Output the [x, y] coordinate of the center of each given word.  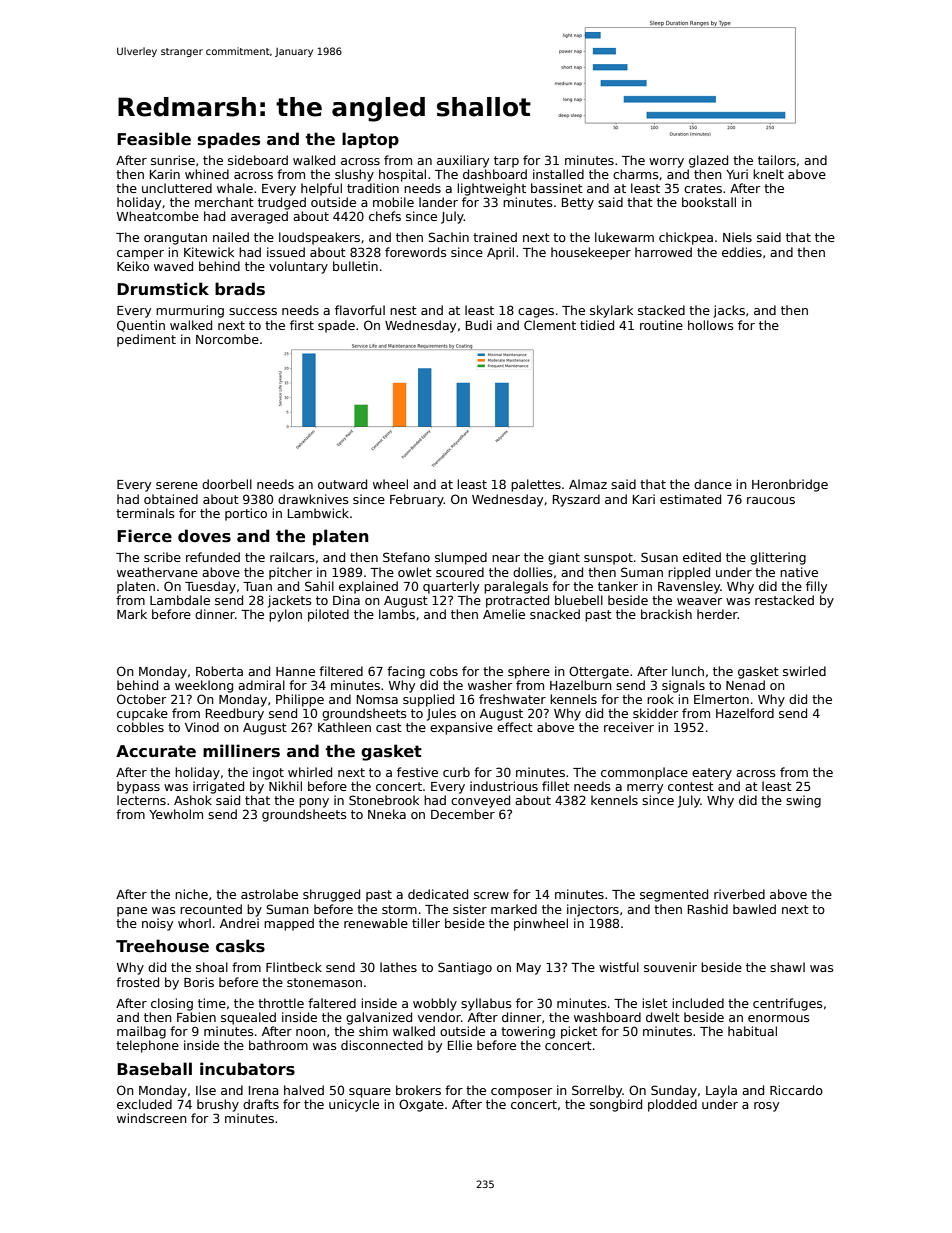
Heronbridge [790, 485]
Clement [550, 325]
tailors [777, 160]
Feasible [154, 139]
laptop [370, 140]
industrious [504, 786]
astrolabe [269, 894]
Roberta [219, 671]
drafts [261, 1104]
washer [490, 685]
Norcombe [227, 339]
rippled [689, 573]
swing [803, 801]
